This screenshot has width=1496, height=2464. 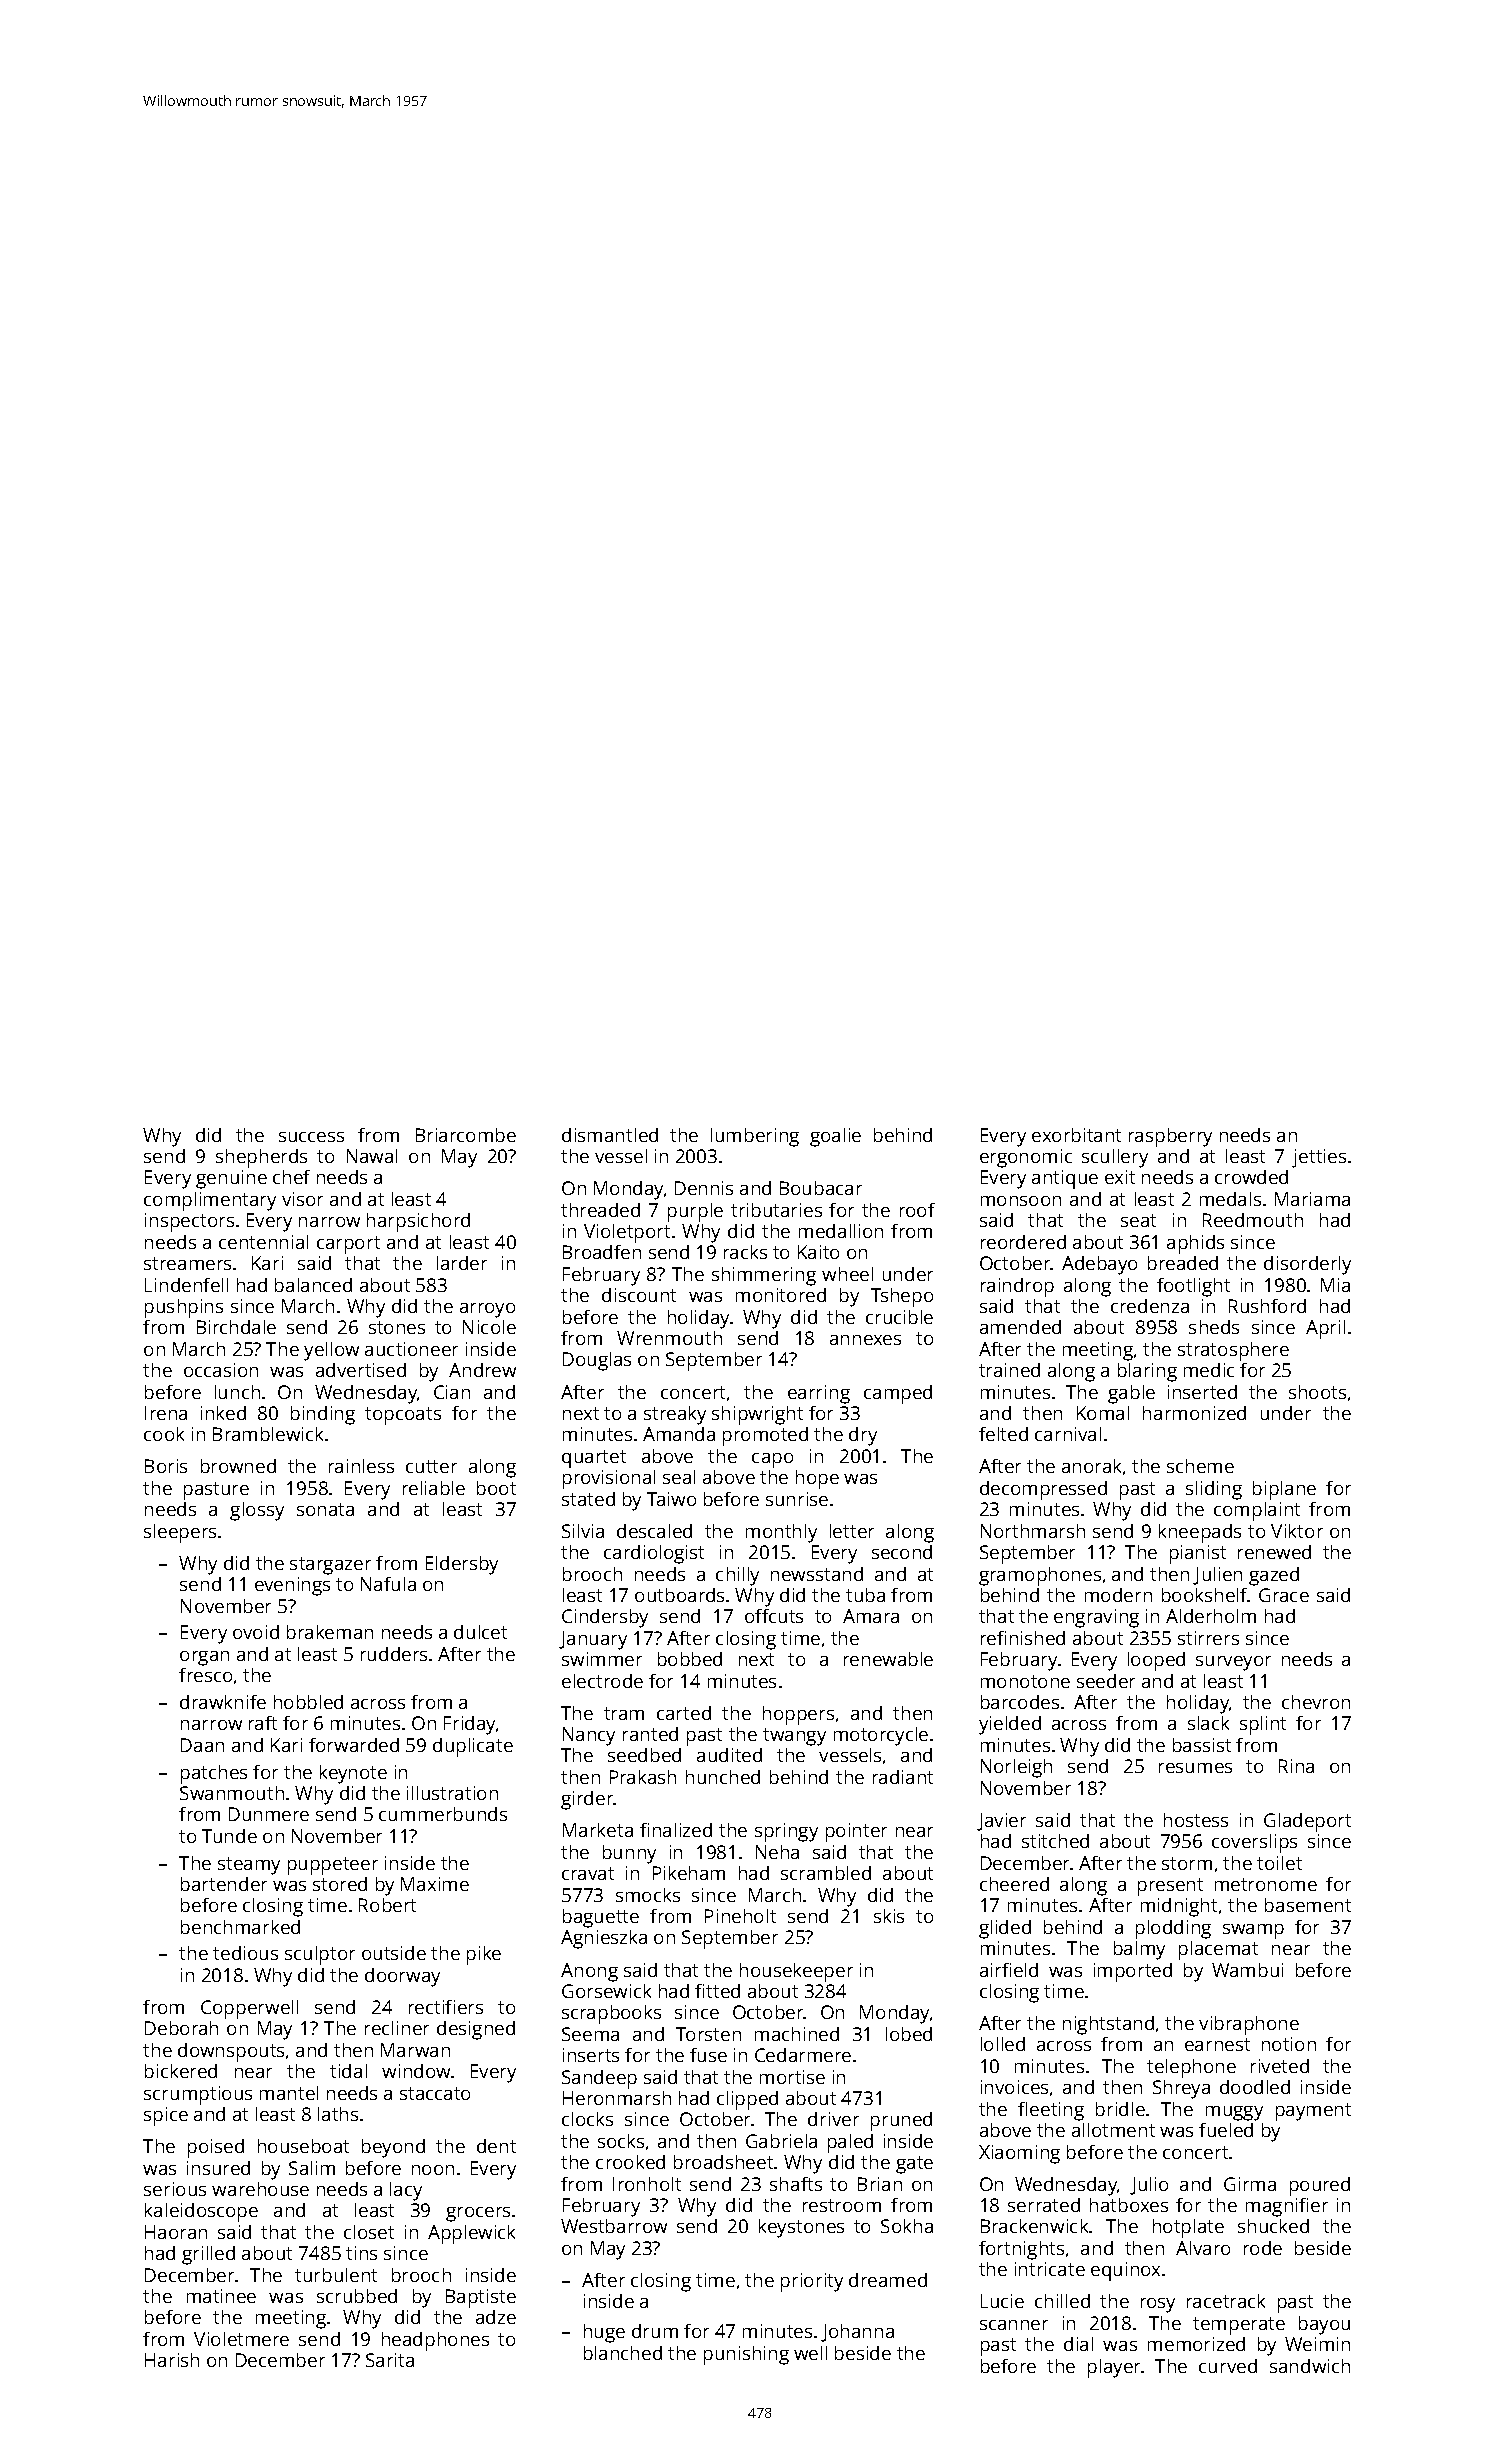 I want to click on carted, so click(x=684, y=1713).
